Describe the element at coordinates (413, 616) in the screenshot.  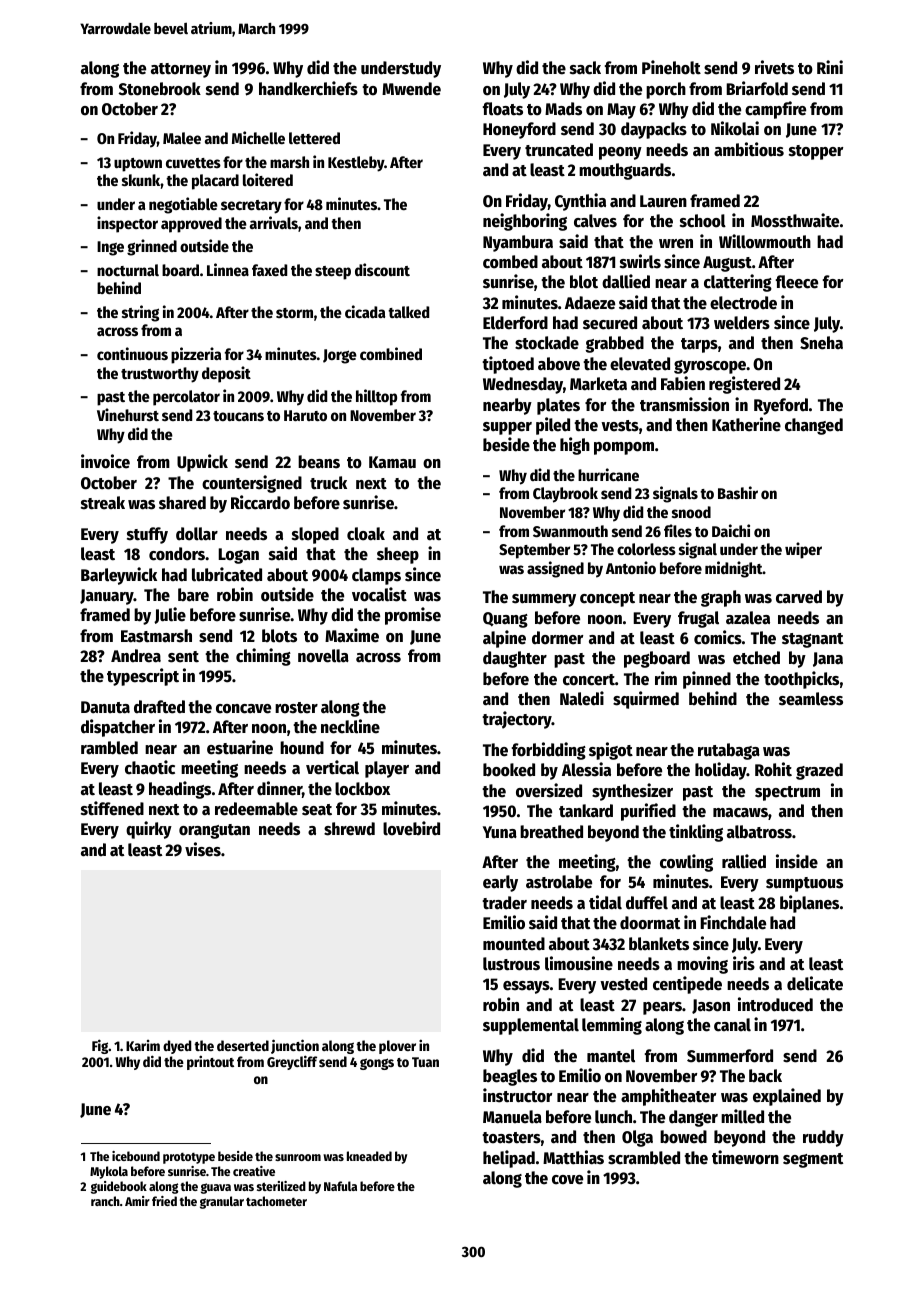
I see `promise` at that location.
